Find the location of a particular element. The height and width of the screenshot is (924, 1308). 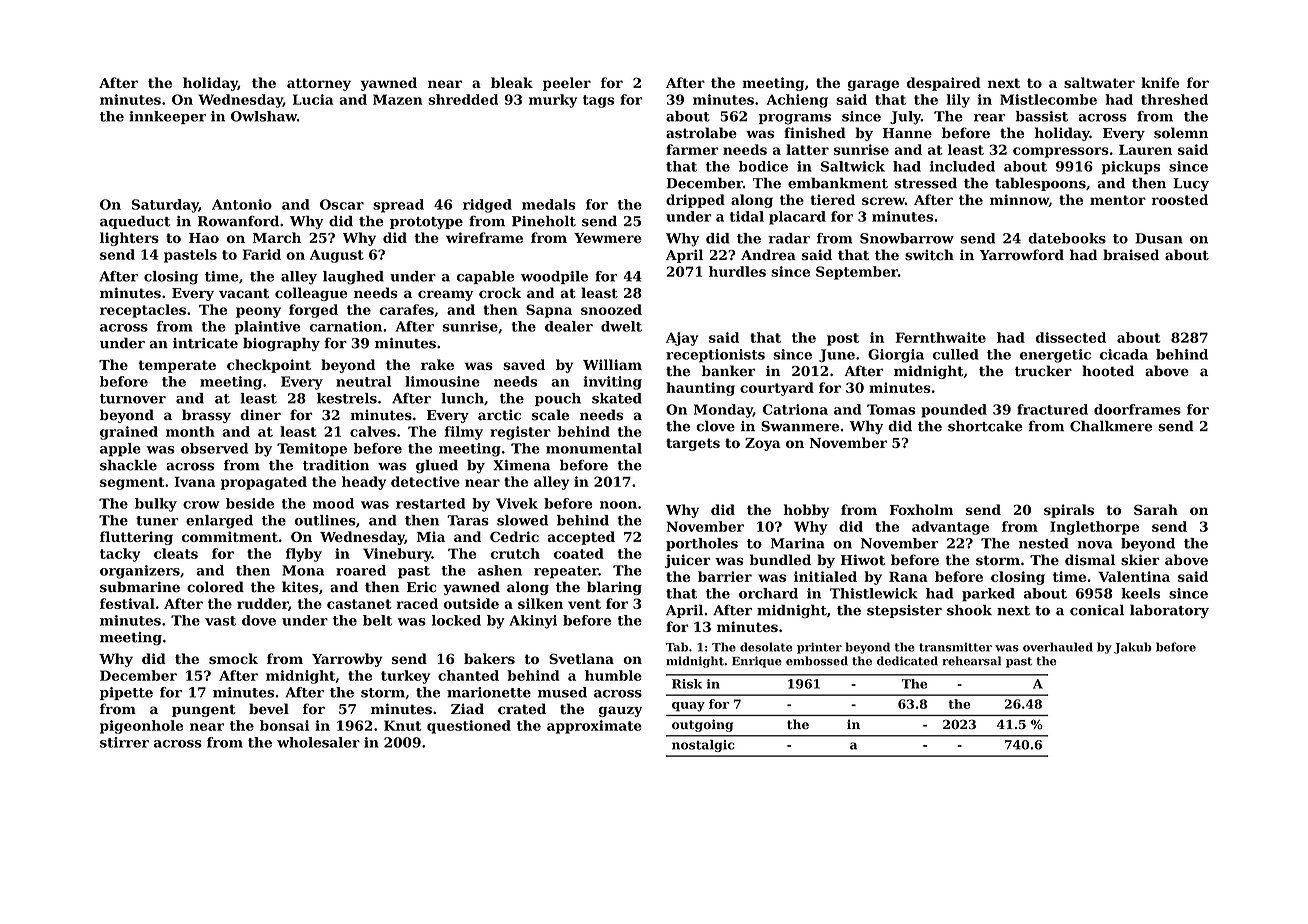

stirrer is located at coordinates (124, 742).
